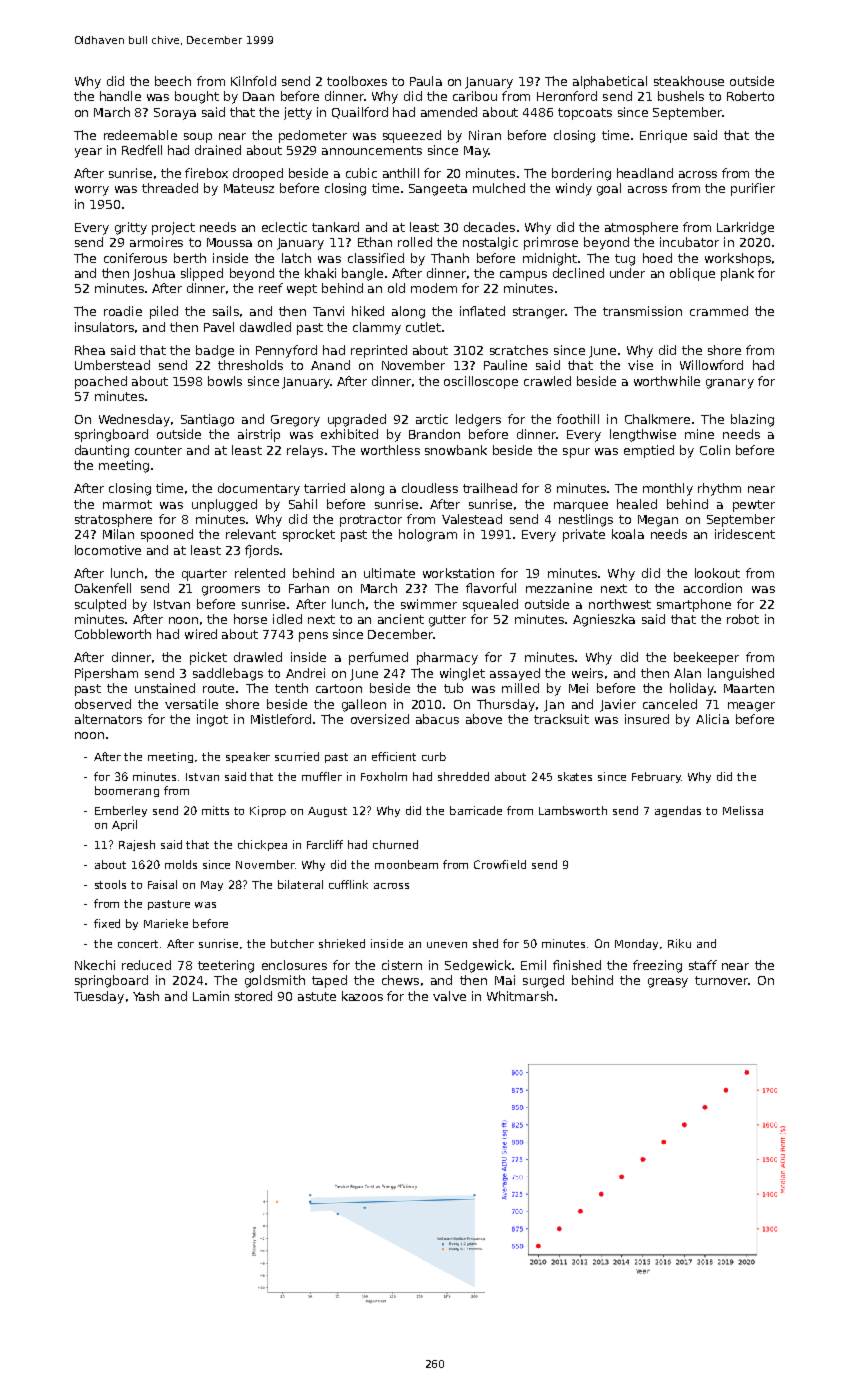 The height and width of the screenshot is (1400, 849). Describe the element at coordinates (449, 112) in the screenshot. I see `amended` at that location.
